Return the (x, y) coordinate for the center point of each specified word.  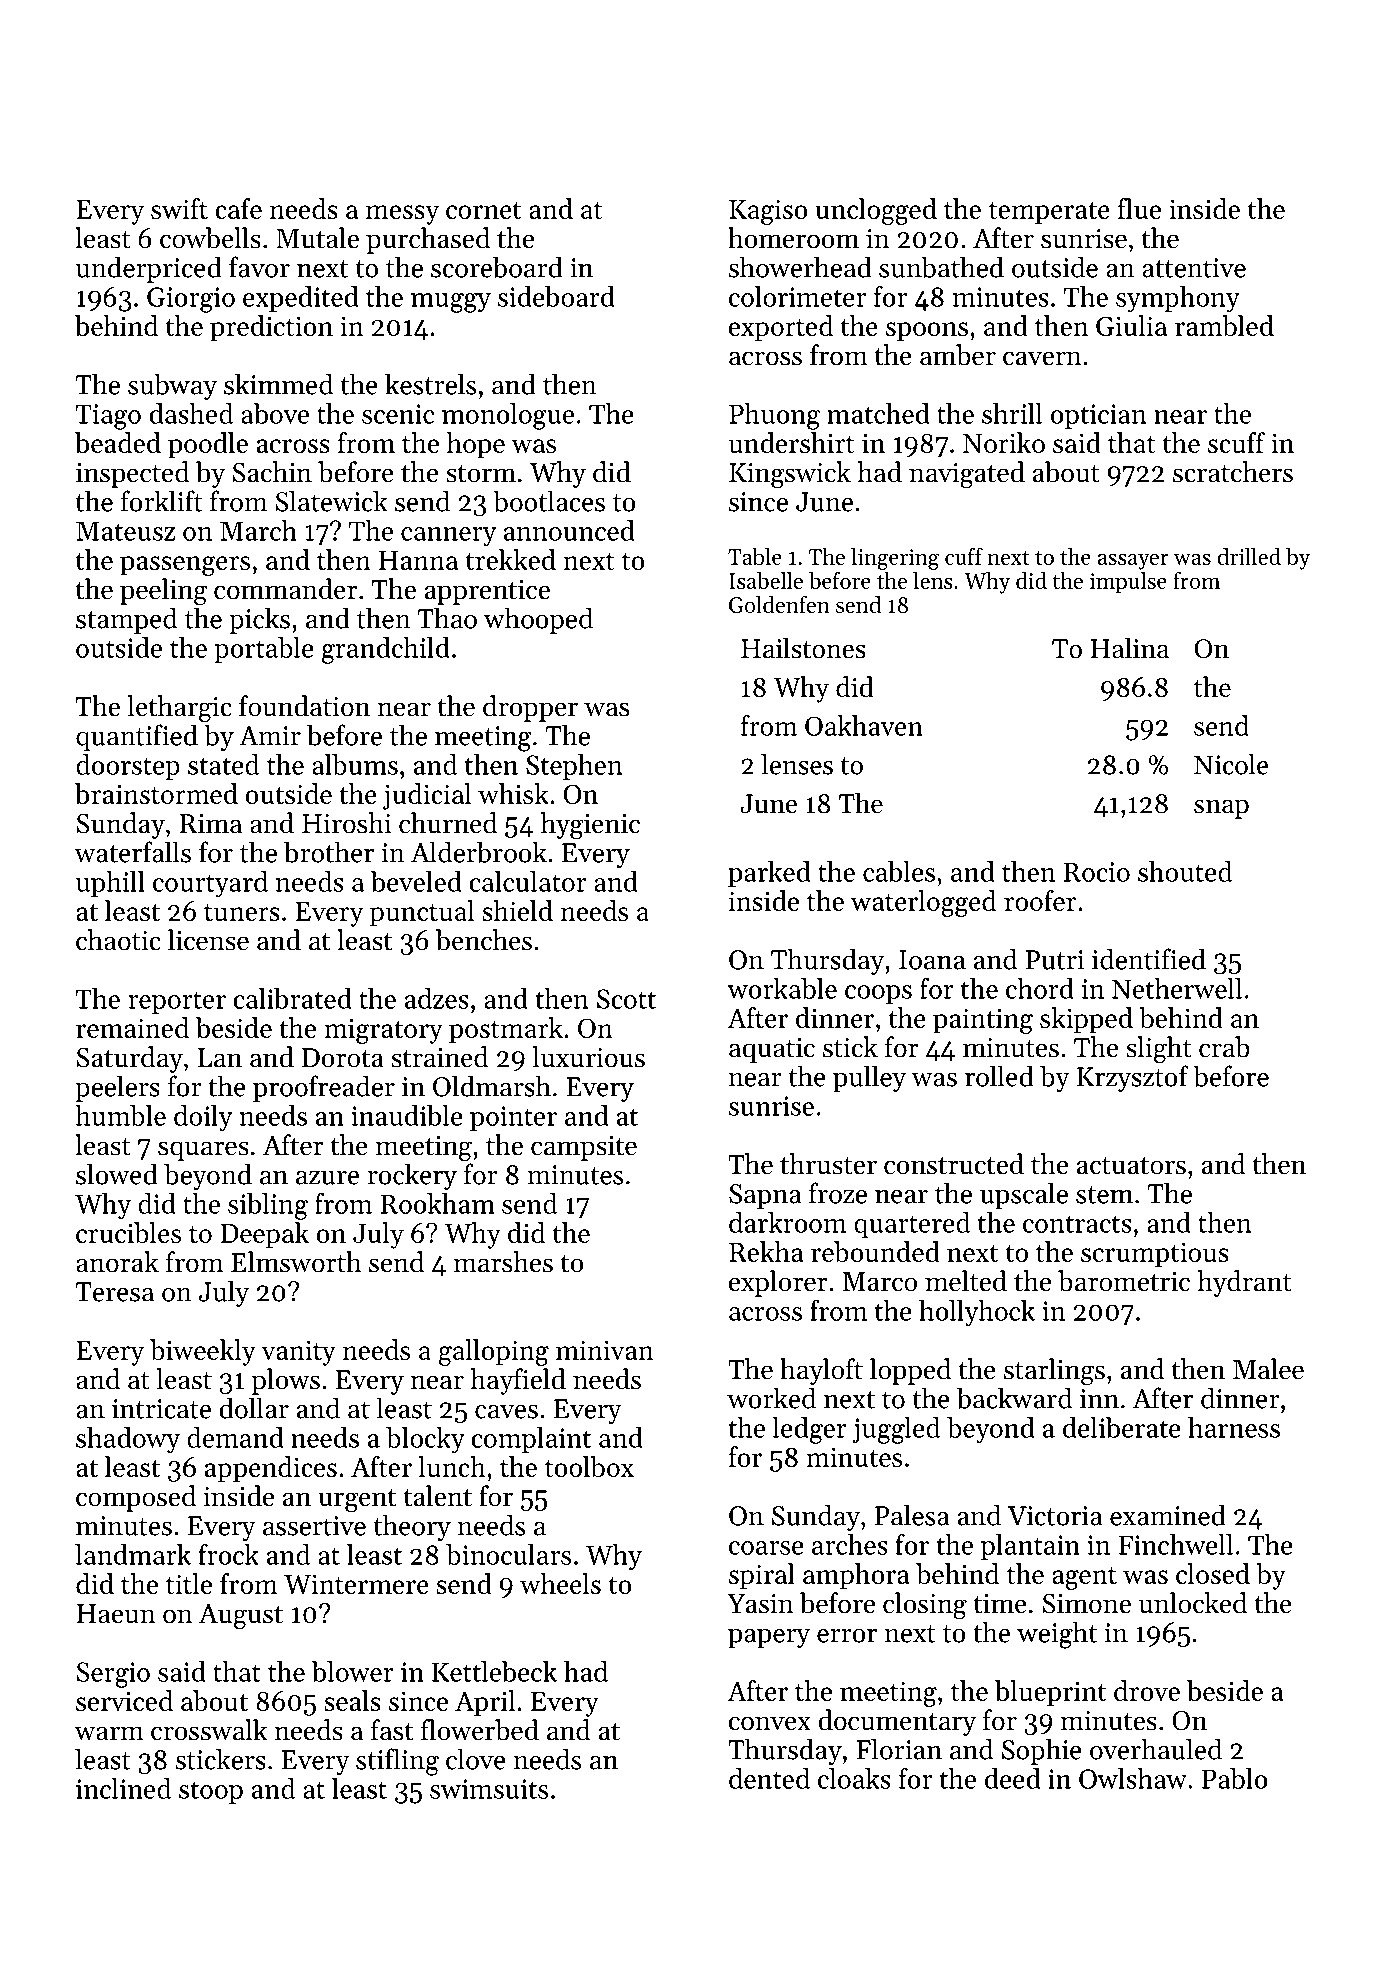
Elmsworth (296, 1262)
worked (771, 1398)
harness (1234, 1427)
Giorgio (191, 300)
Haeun (116, 1614)
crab (1224, 1047)
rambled (1224, 325)
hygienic (590, 826)
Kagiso (768, 212)
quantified (137, 737)
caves (506, 1412)
